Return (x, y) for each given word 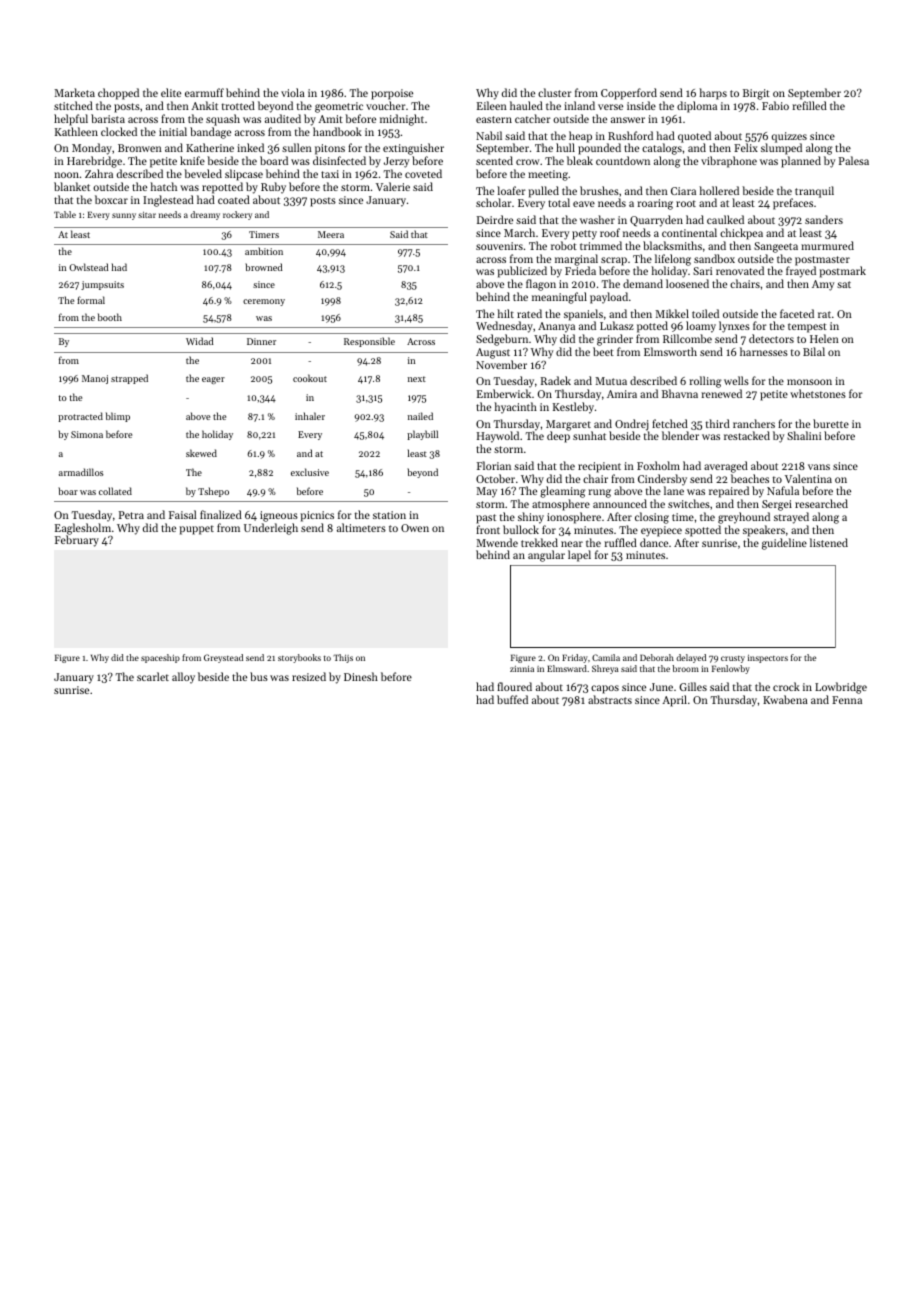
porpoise (392, 94)
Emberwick (504, 393)
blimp (118, 417)
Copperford (629, 94)
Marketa (74, 92)
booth (110, 317)
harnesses (764, 351)
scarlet (153, 676)
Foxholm (658, 465)
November (501, 364)
